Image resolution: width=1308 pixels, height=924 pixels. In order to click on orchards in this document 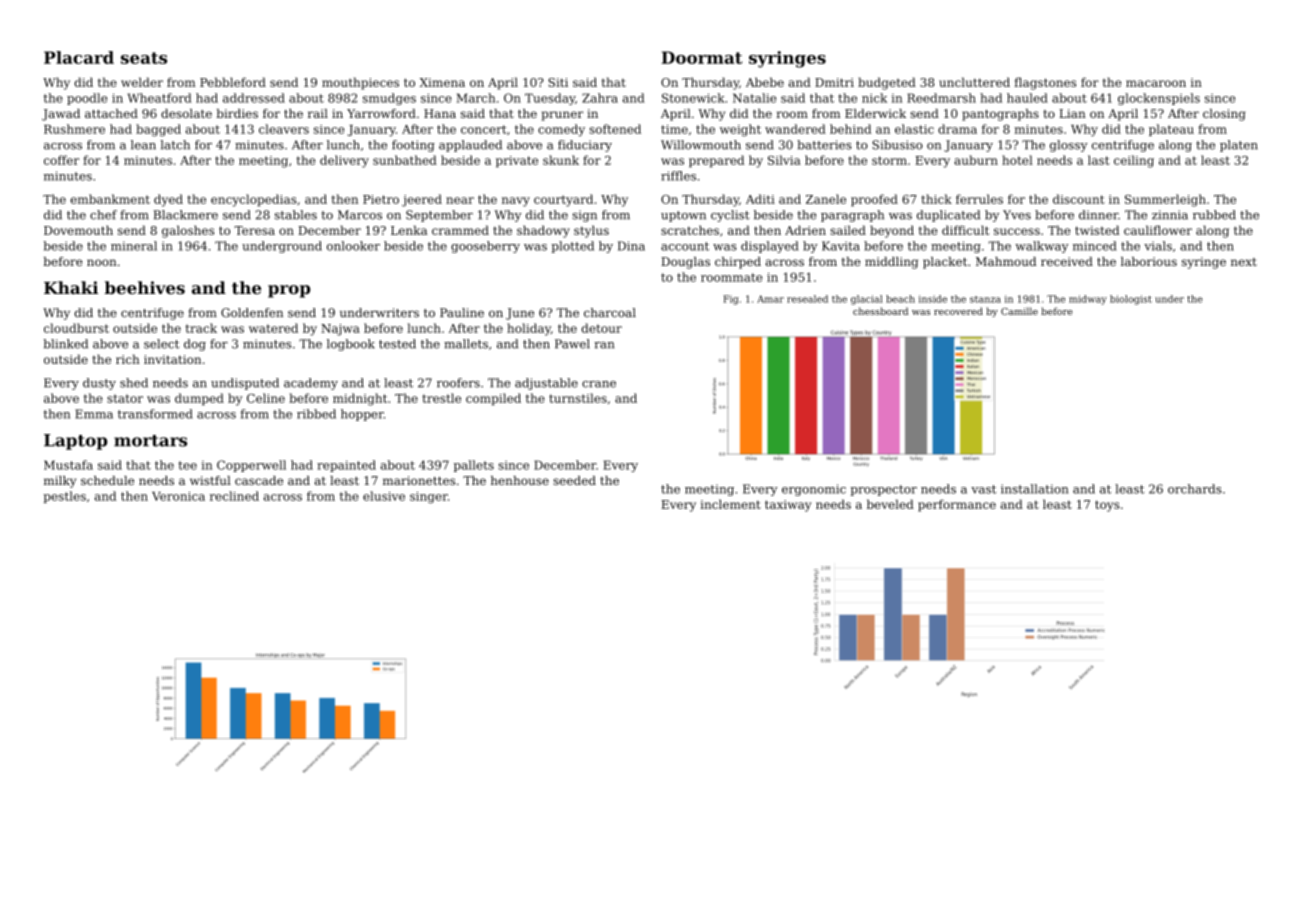, I will do `click(1195, 489)`.
